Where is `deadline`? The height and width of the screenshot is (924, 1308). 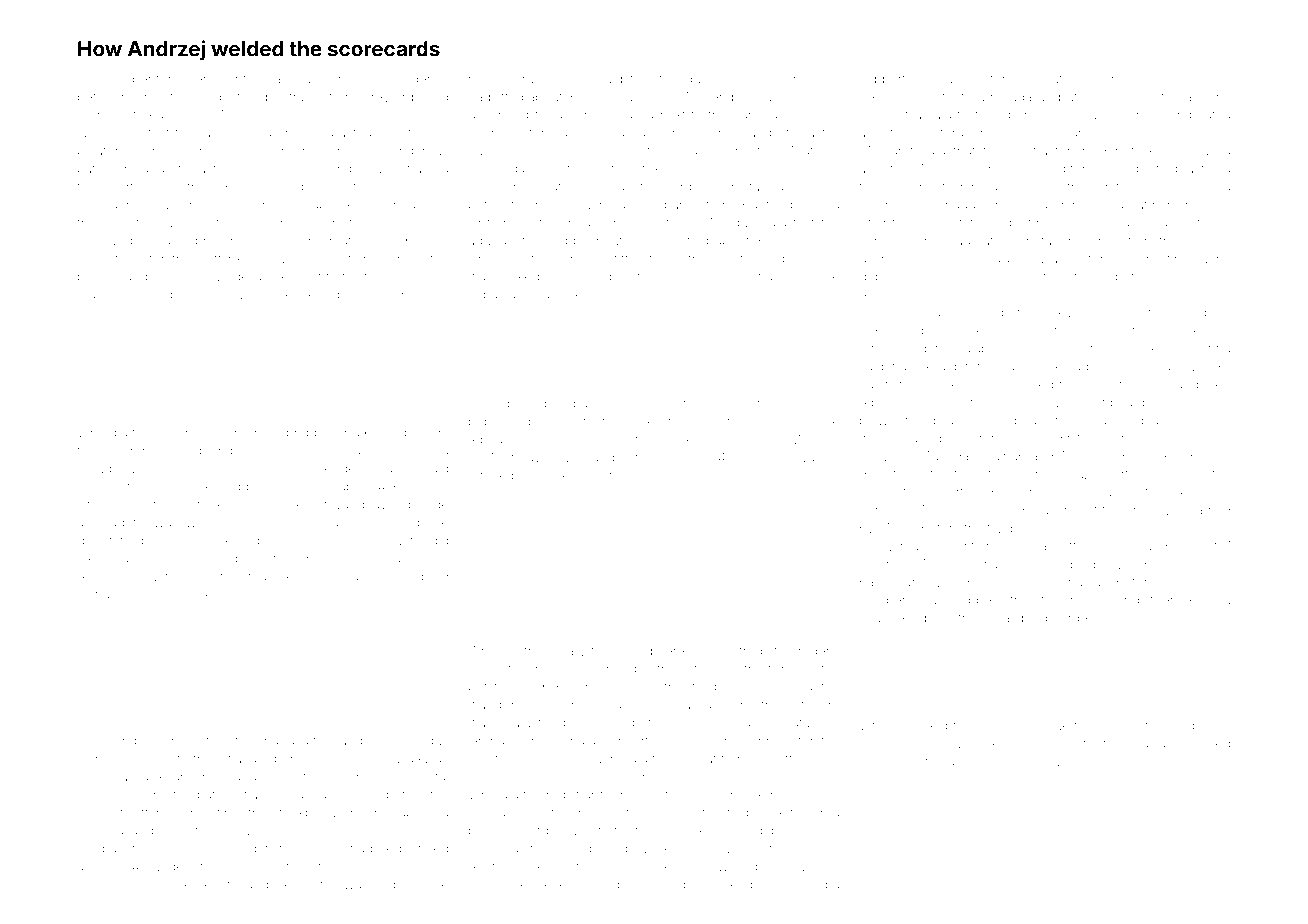
deadline is located at coordinates (957, 80).
